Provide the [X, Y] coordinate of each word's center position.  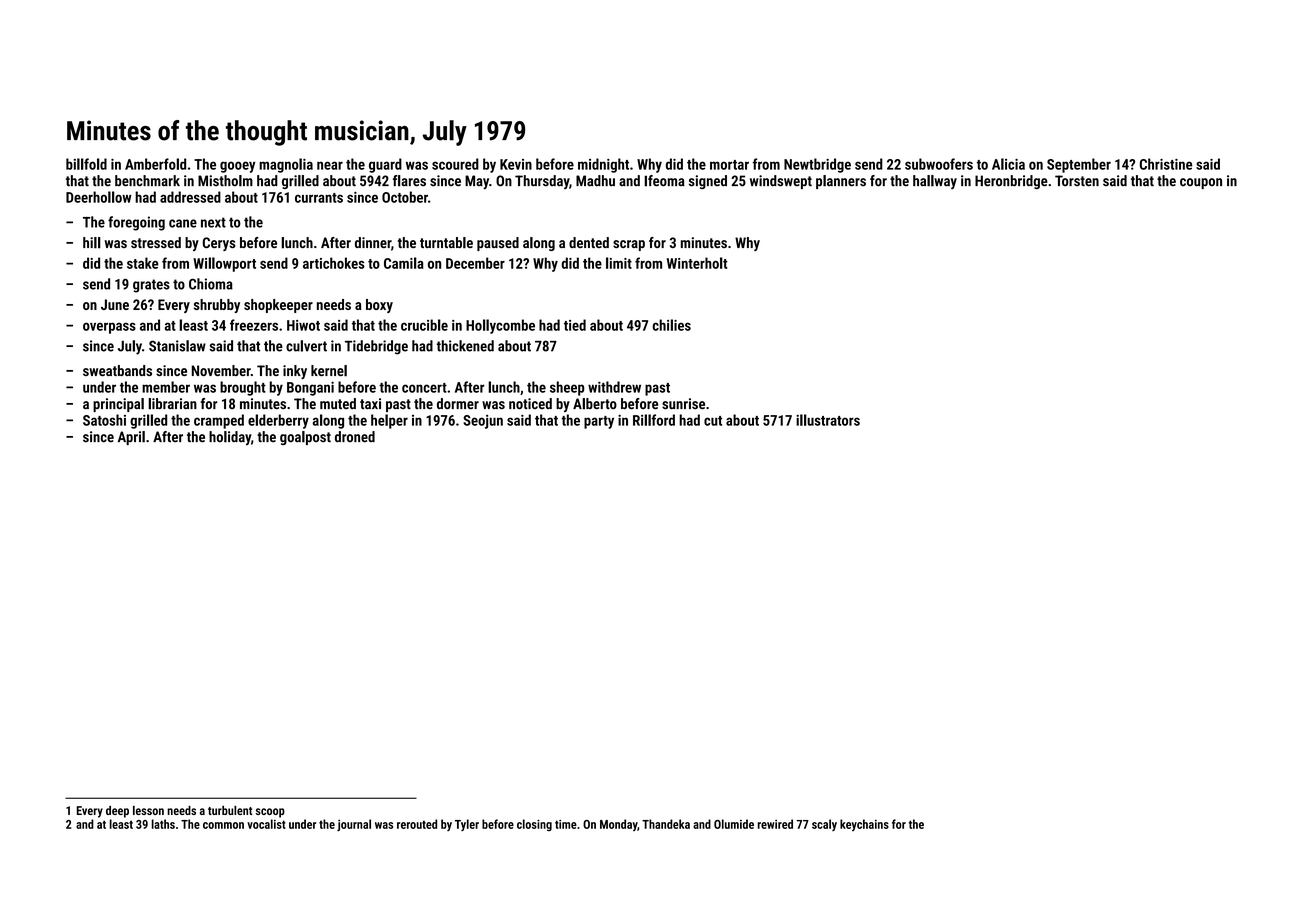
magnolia [286, 165]
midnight [603, 165]
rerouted [417, 824]
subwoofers [939, 164]
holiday [230, 438]
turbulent [230, 810]
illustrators [828, 420]
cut [713, 421]
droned [355, 437]
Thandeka [666, 824]
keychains [864, 825]
